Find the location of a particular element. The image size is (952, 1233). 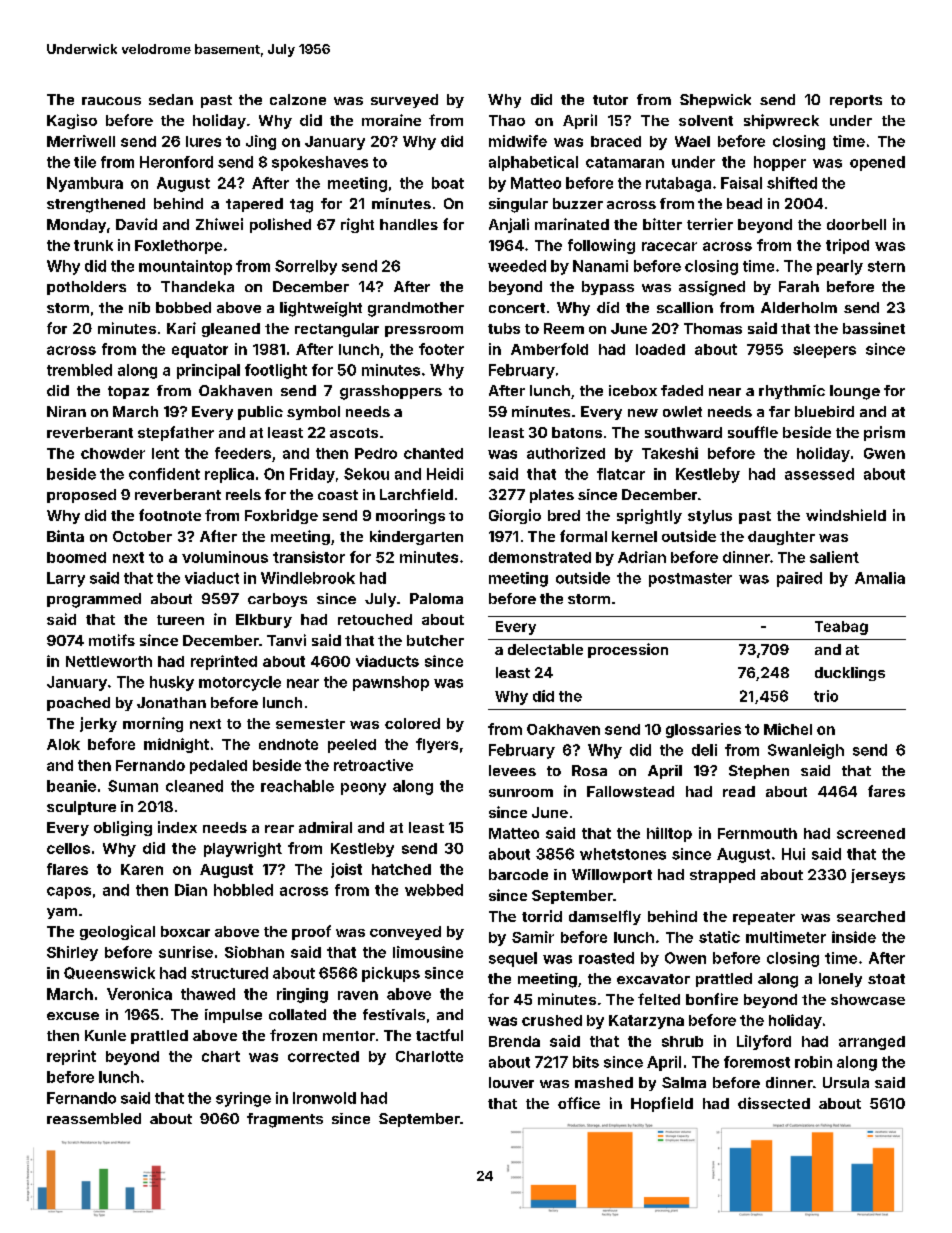

thawed is located at coordinates (208, 994).
